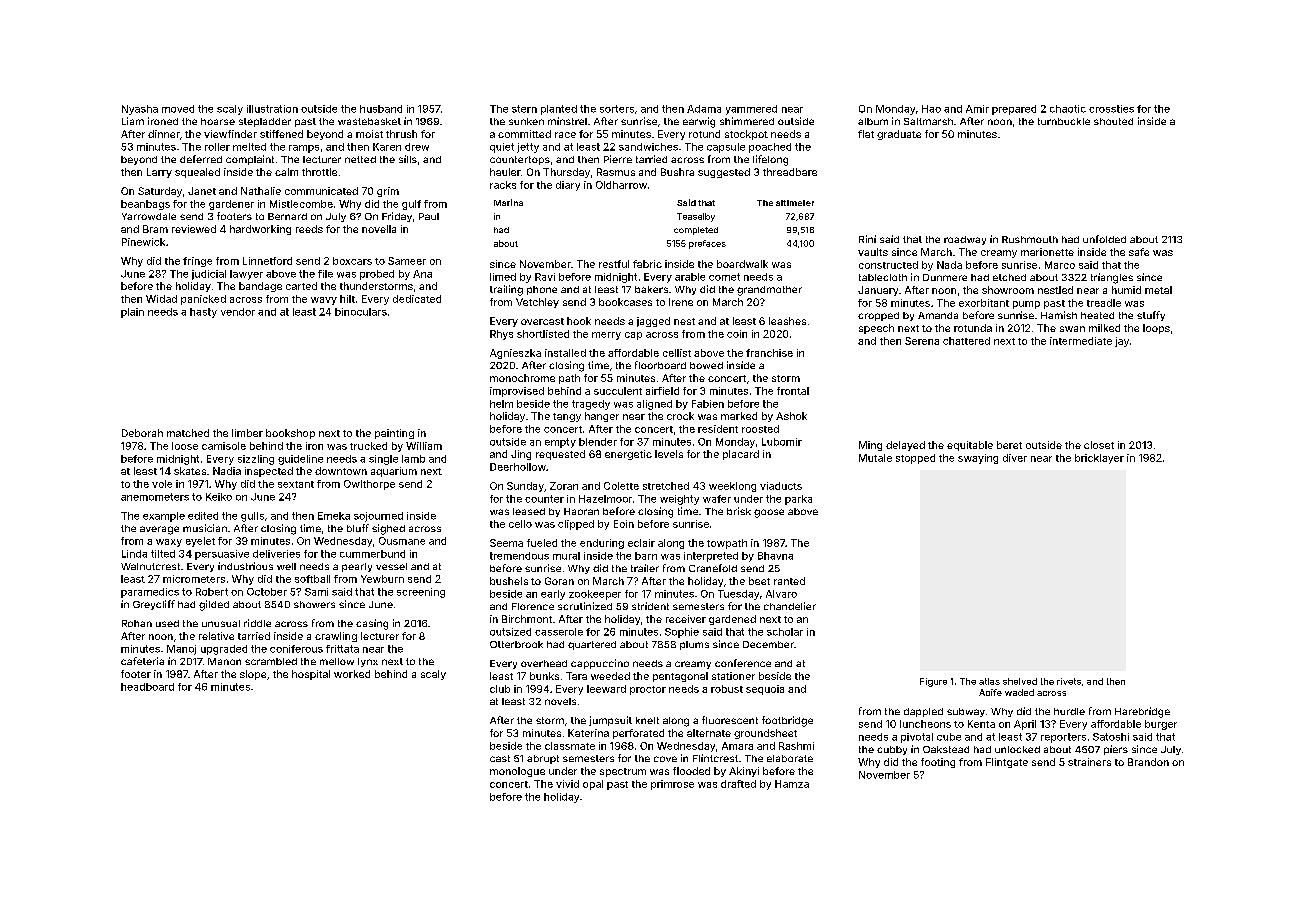  Describe the element at coordinates (567, 784) in the screenshot. I see `vivid` at that location.
